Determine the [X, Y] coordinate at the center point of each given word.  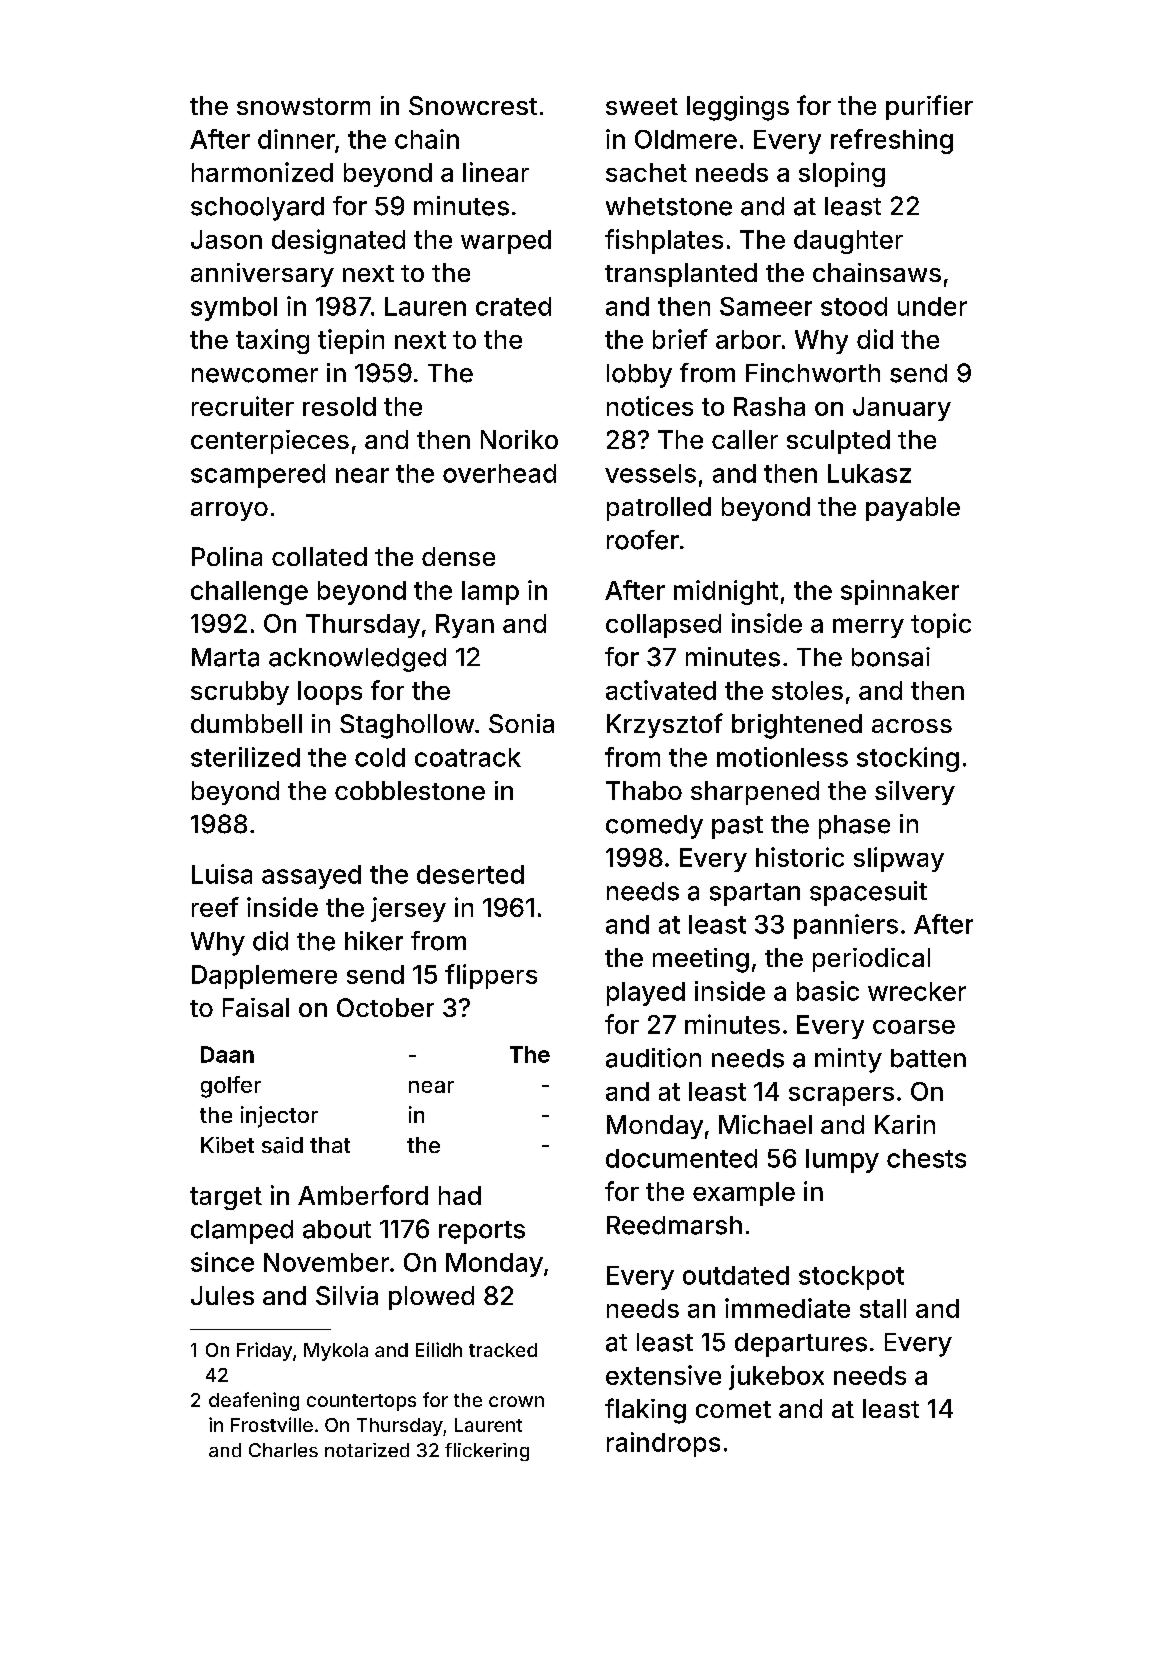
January [902, 409]
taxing [272, 341]
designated [338, 241]
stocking [908, 759]
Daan [227, 1054]
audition [653, 1058]
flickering [487, 1452]
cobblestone [410, 790]
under [932, 306]
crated [513, 306]
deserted [470, 874]
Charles [283, 1450]
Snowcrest [473, 105]
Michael [765, 1124]
